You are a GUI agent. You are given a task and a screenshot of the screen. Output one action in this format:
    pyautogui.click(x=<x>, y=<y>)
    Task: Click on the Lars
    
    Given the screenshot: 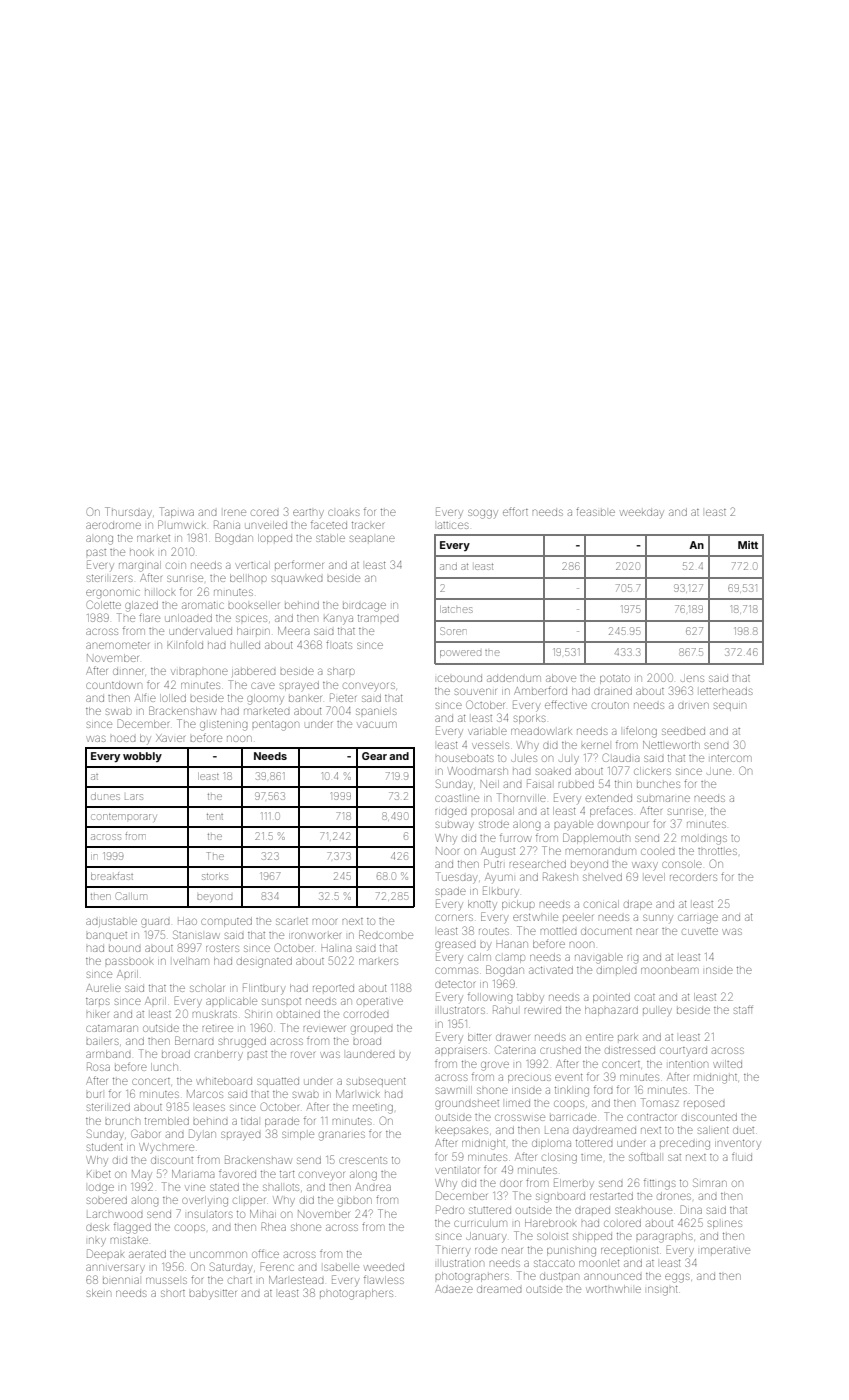 What is the action you would take?
    pyautogui.click(x=134, y=797)
